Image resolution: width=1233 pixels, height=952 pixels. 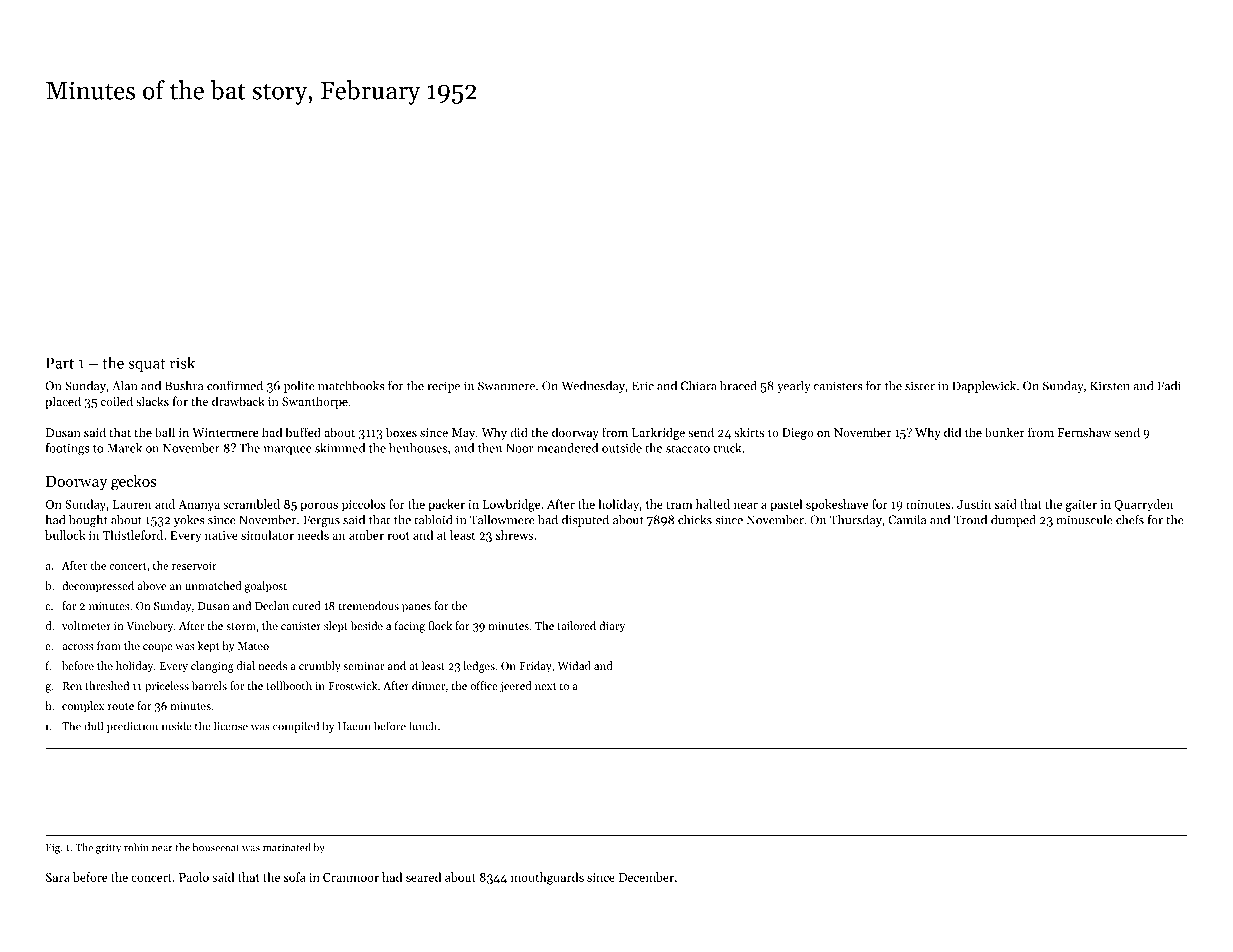 I want to click on Kirsten, so click(x=1110, y=386).
